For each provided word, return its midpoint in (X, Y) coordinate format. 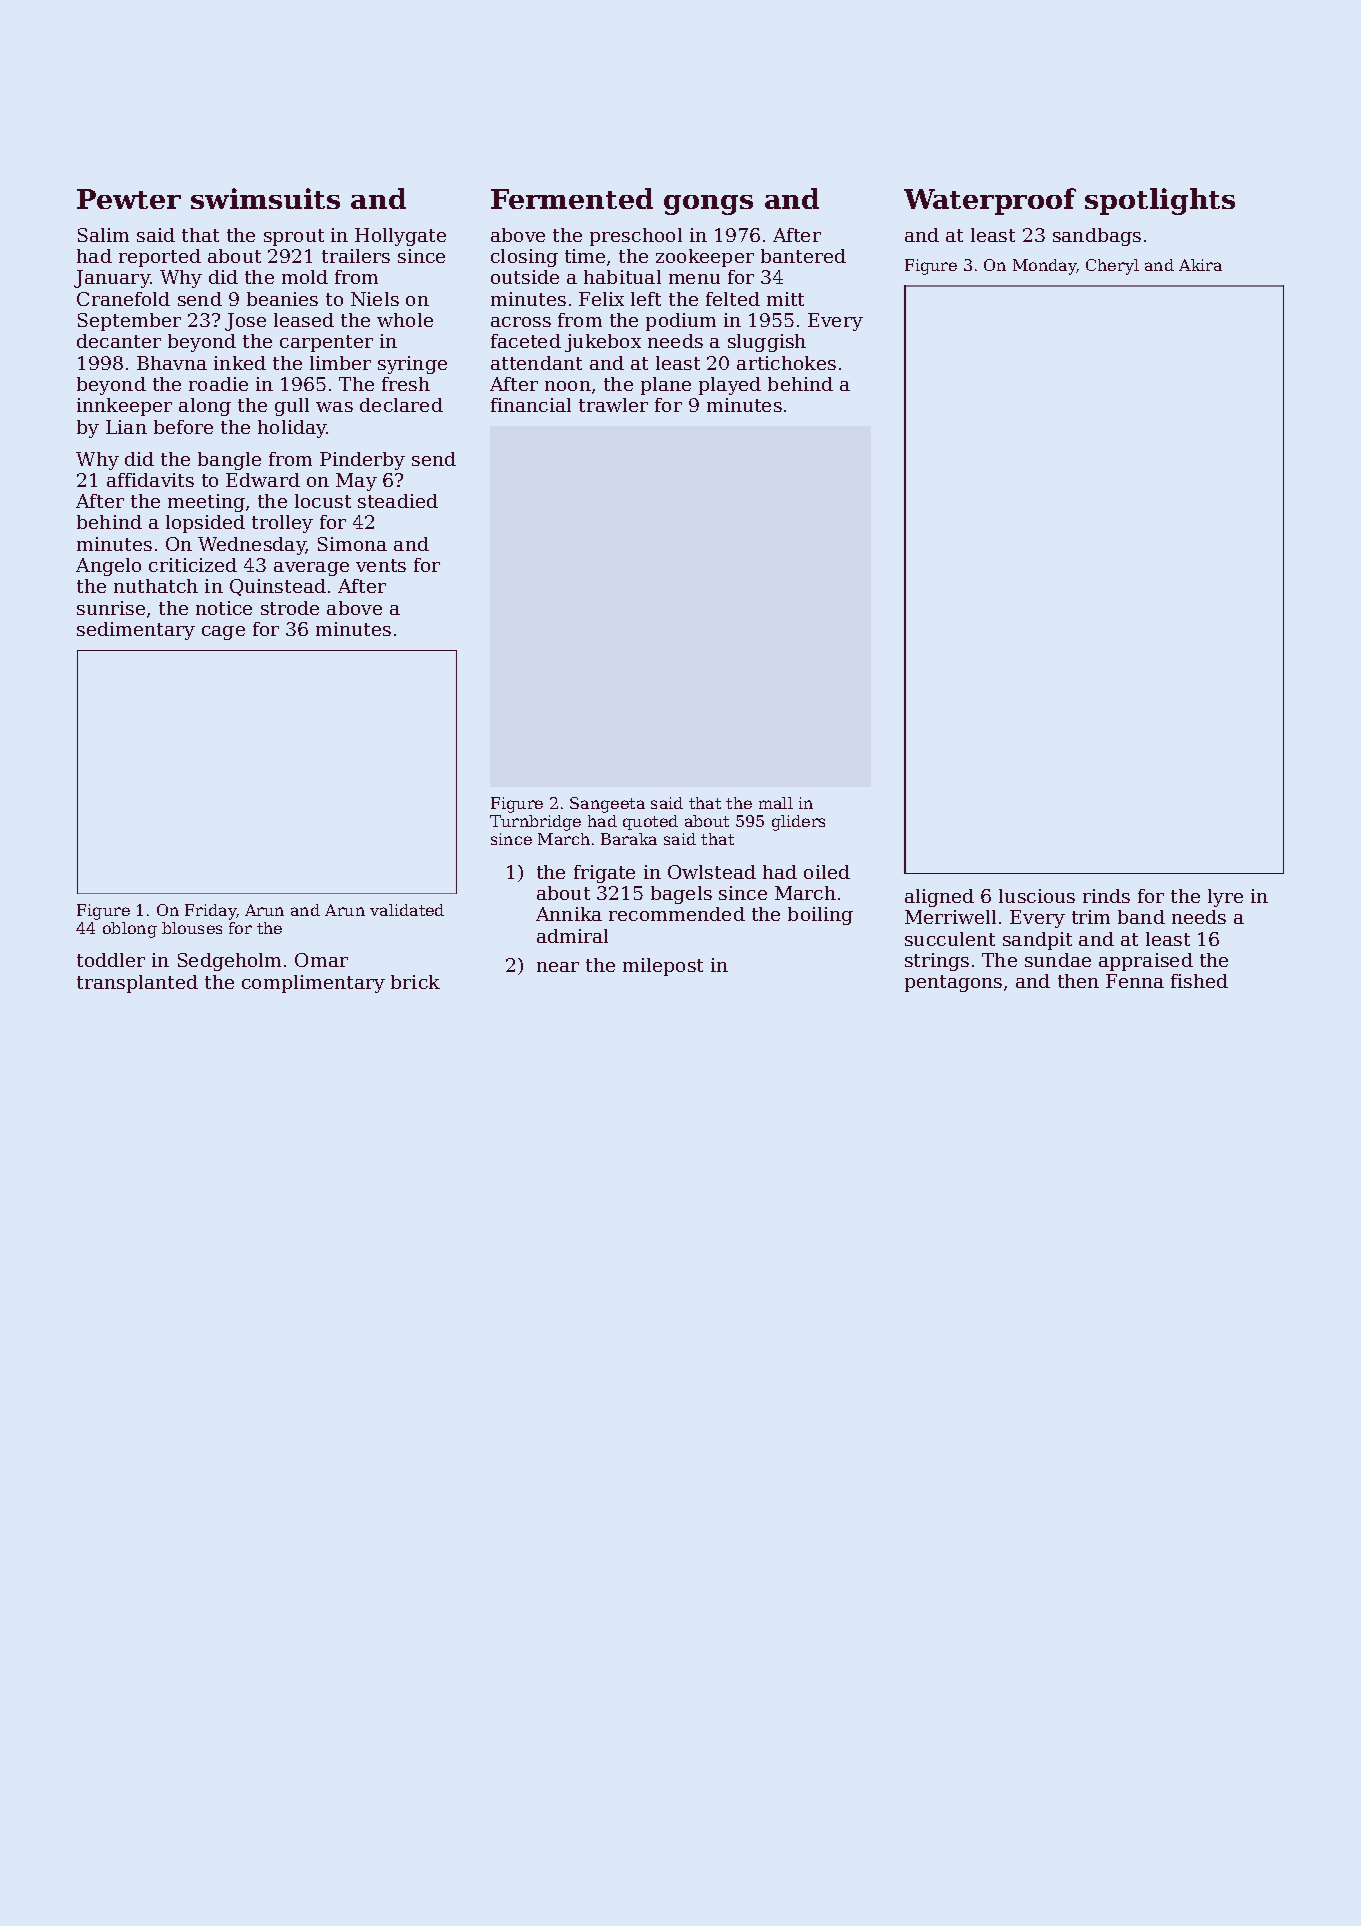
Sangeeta (607, 805)
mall (776, 803)
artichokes (786, 363)
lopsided (205, 524)
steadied (398, 501)
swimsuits (265, 198)
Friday (211, 912)
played (730, 386)
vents (381, 565)
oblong (130, 930)
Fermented (572, 198)
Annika (569, 914)
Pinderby (362, 461)
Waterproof (990, 201)
